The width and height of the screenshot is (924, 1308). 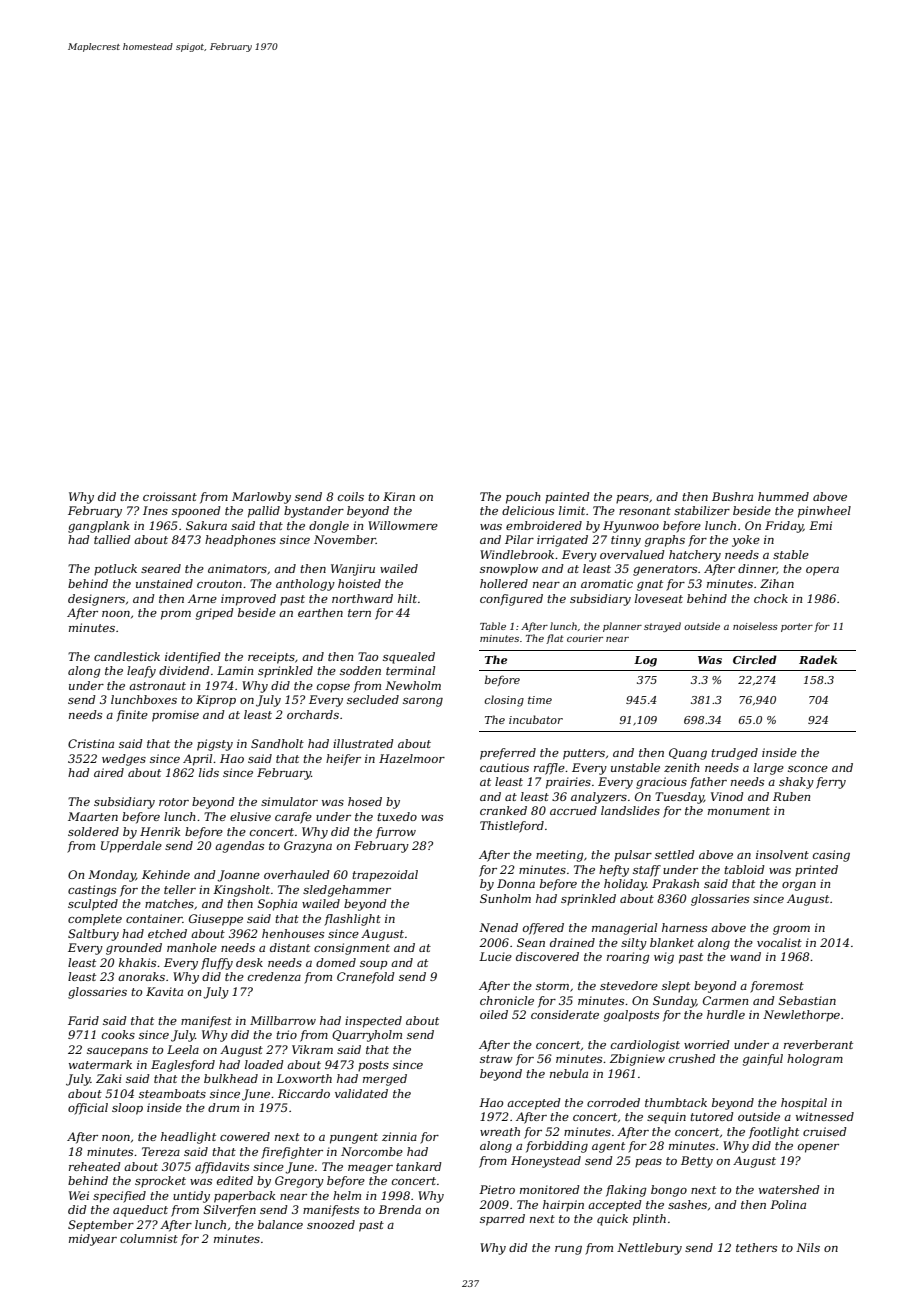 What do you see at coordinates (93, 1240) in the screenshot?
I see `midyear` at bounding box center [93, 1240].
